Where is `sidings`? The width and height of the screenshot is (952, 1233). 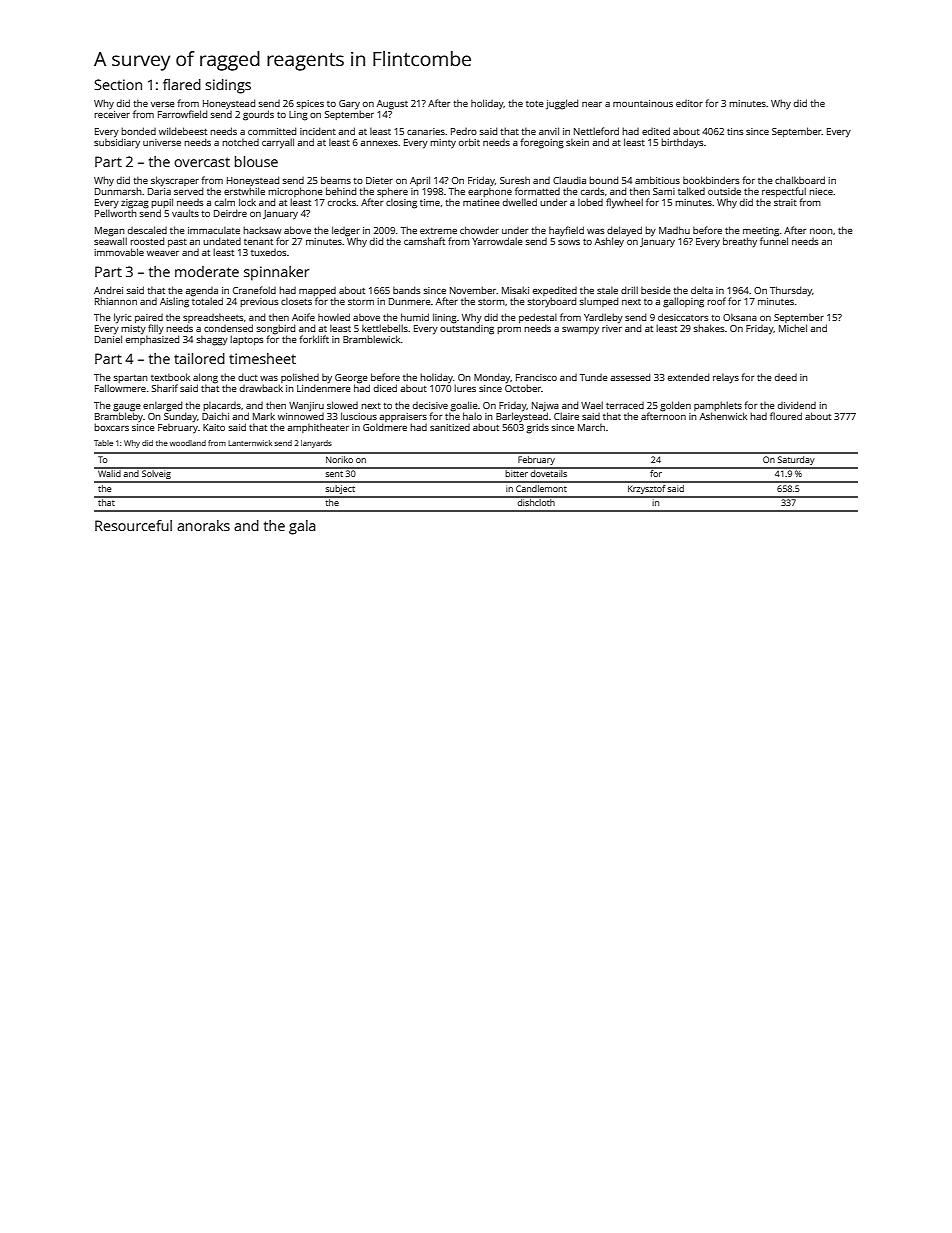 sidings is located at coordinates (228, 86).
